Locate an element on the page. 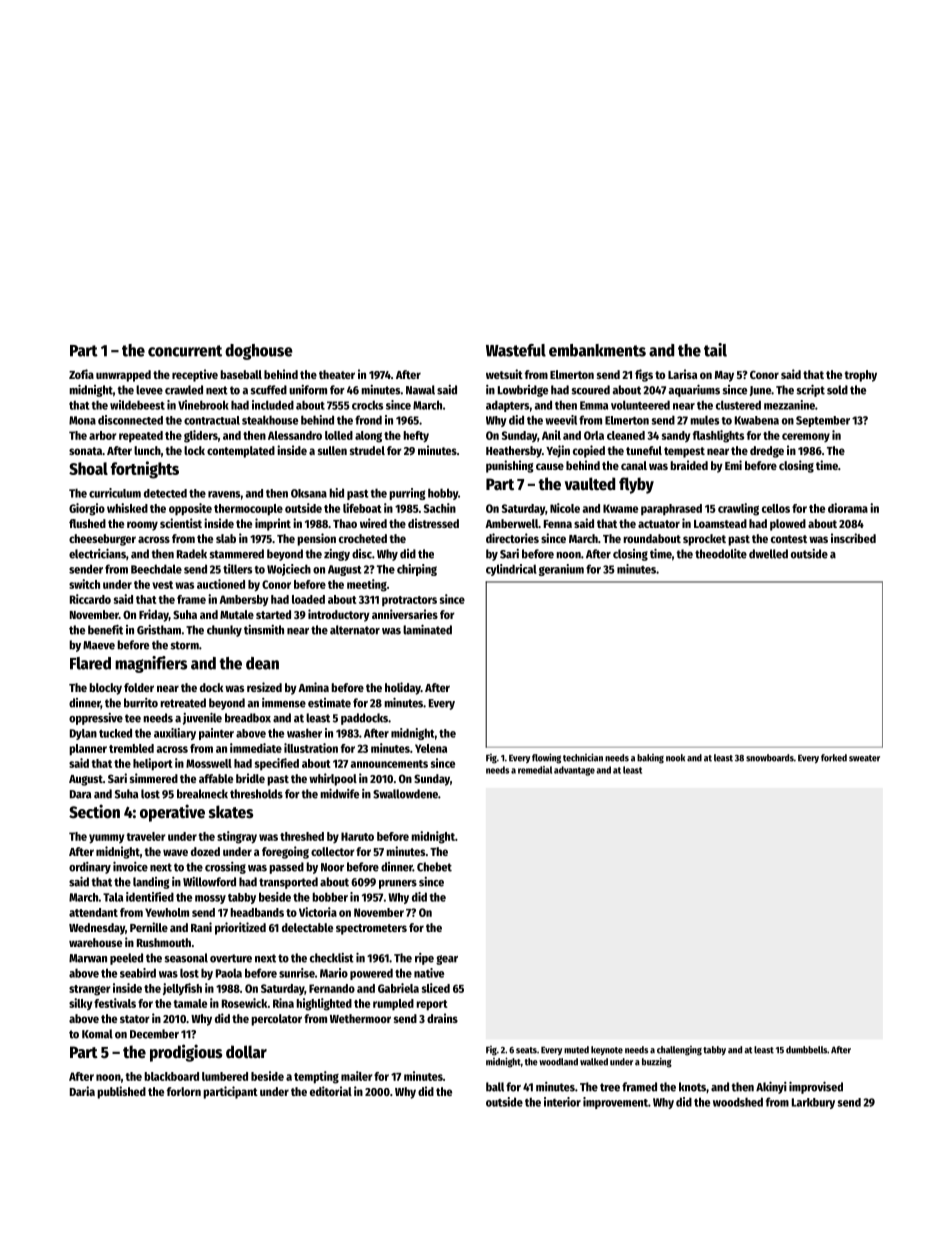  concurrent is located at coordinates (185, 351).
